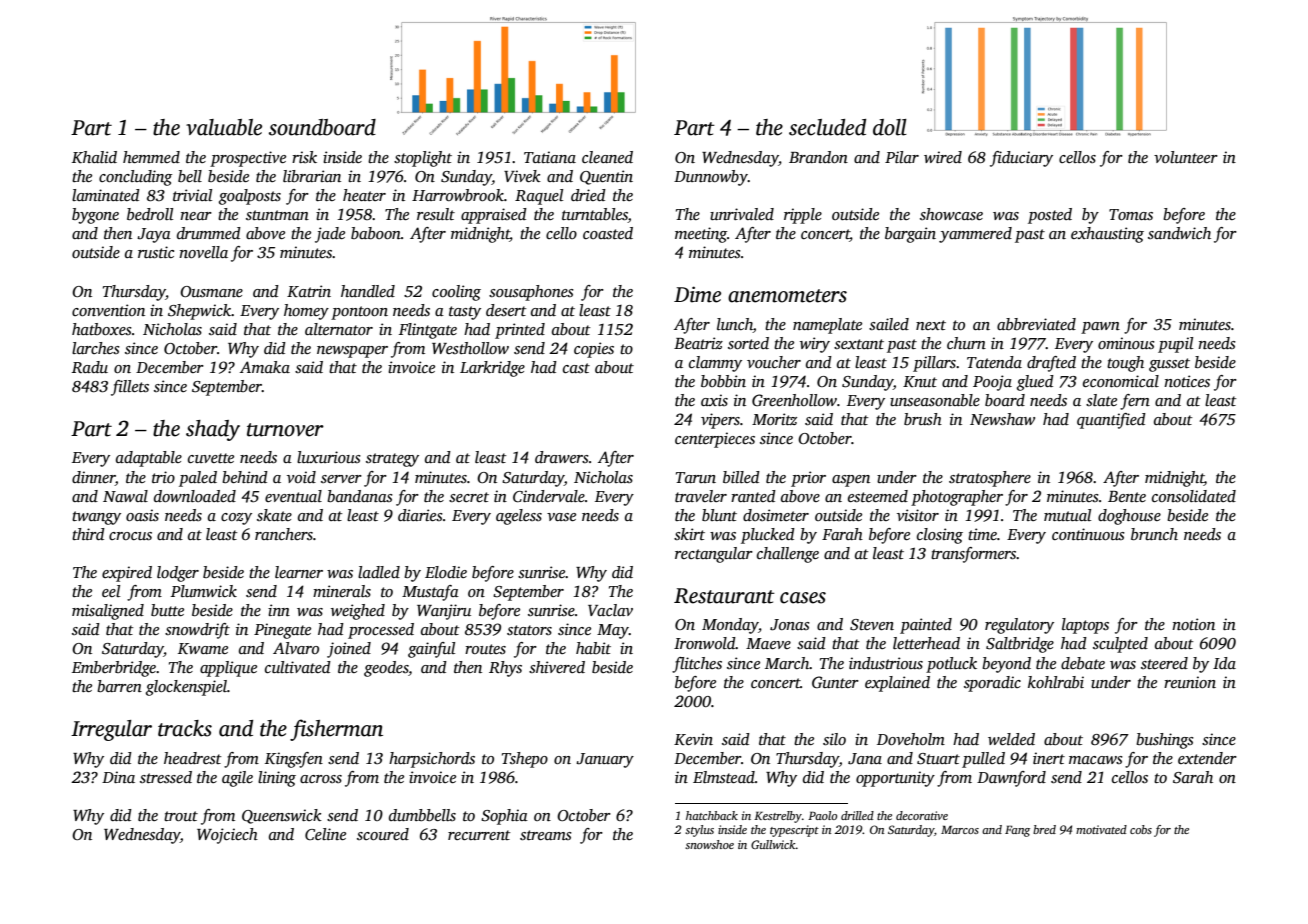 The image size is (1308, 924). Describe the element at coordinates (336, 730) in the document. I see `fisherman` at that location.
